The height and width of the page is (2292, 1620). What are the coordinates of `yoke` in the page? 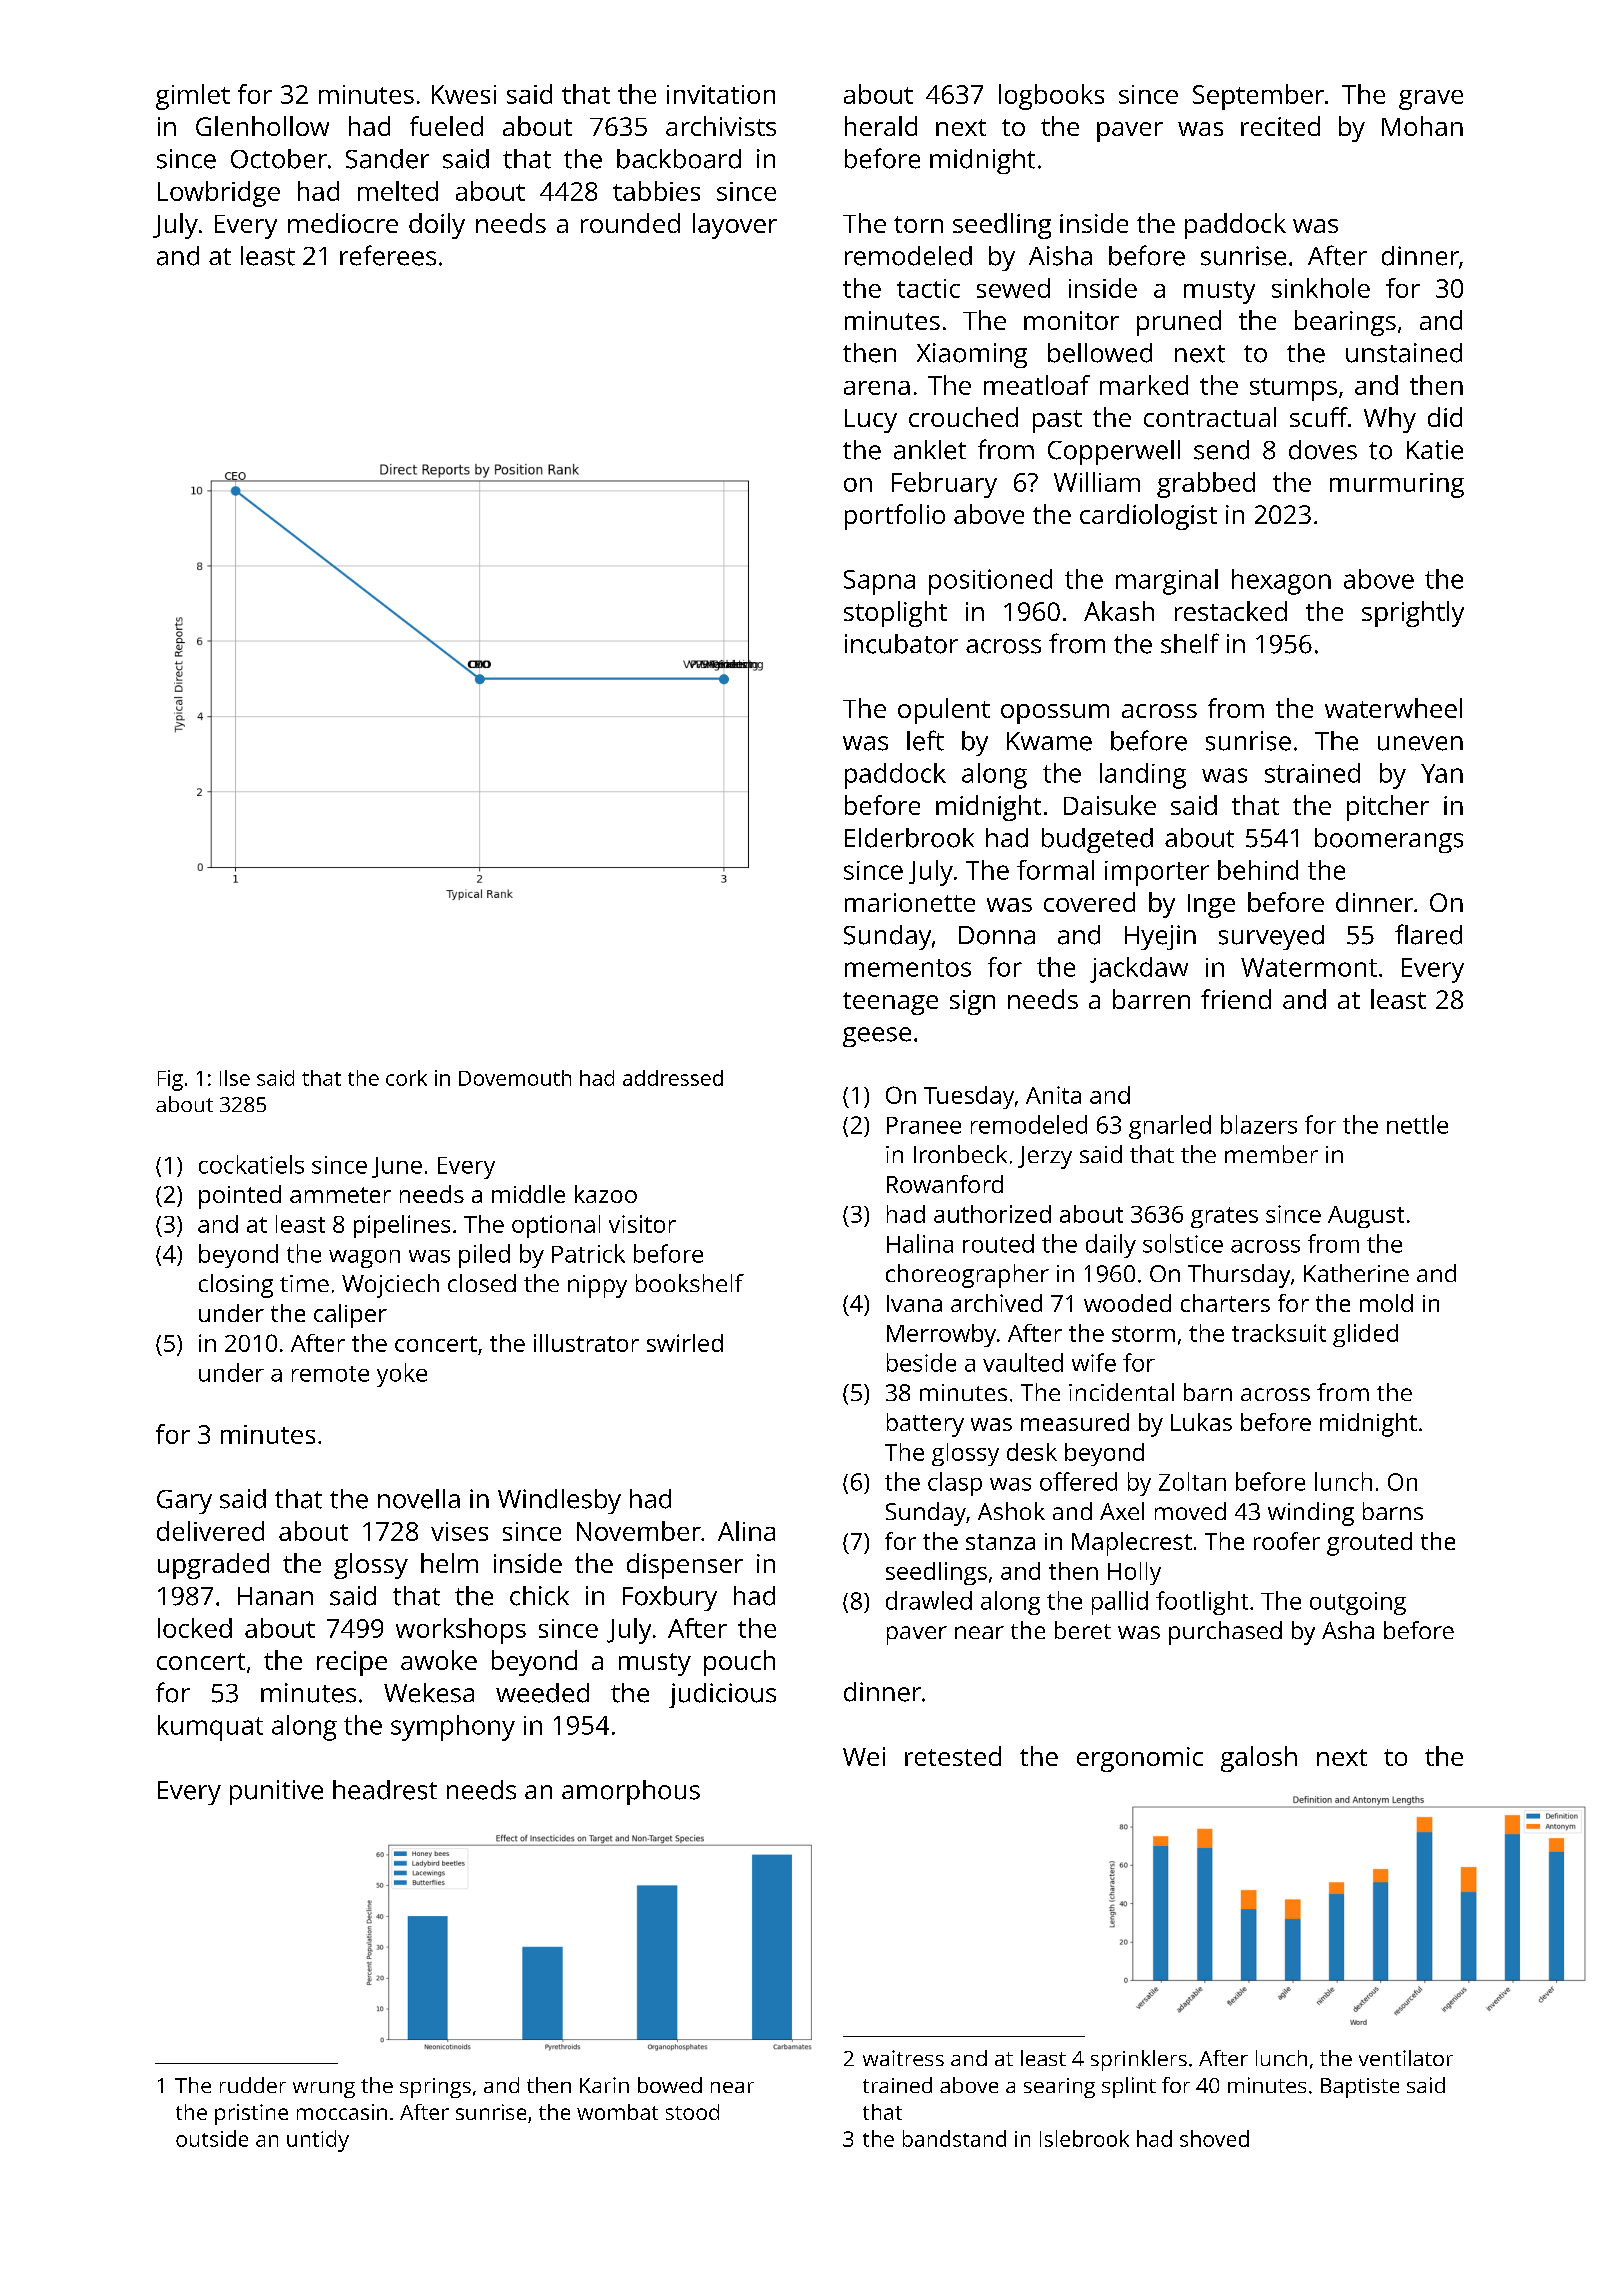 It's located at (402, 1375).
